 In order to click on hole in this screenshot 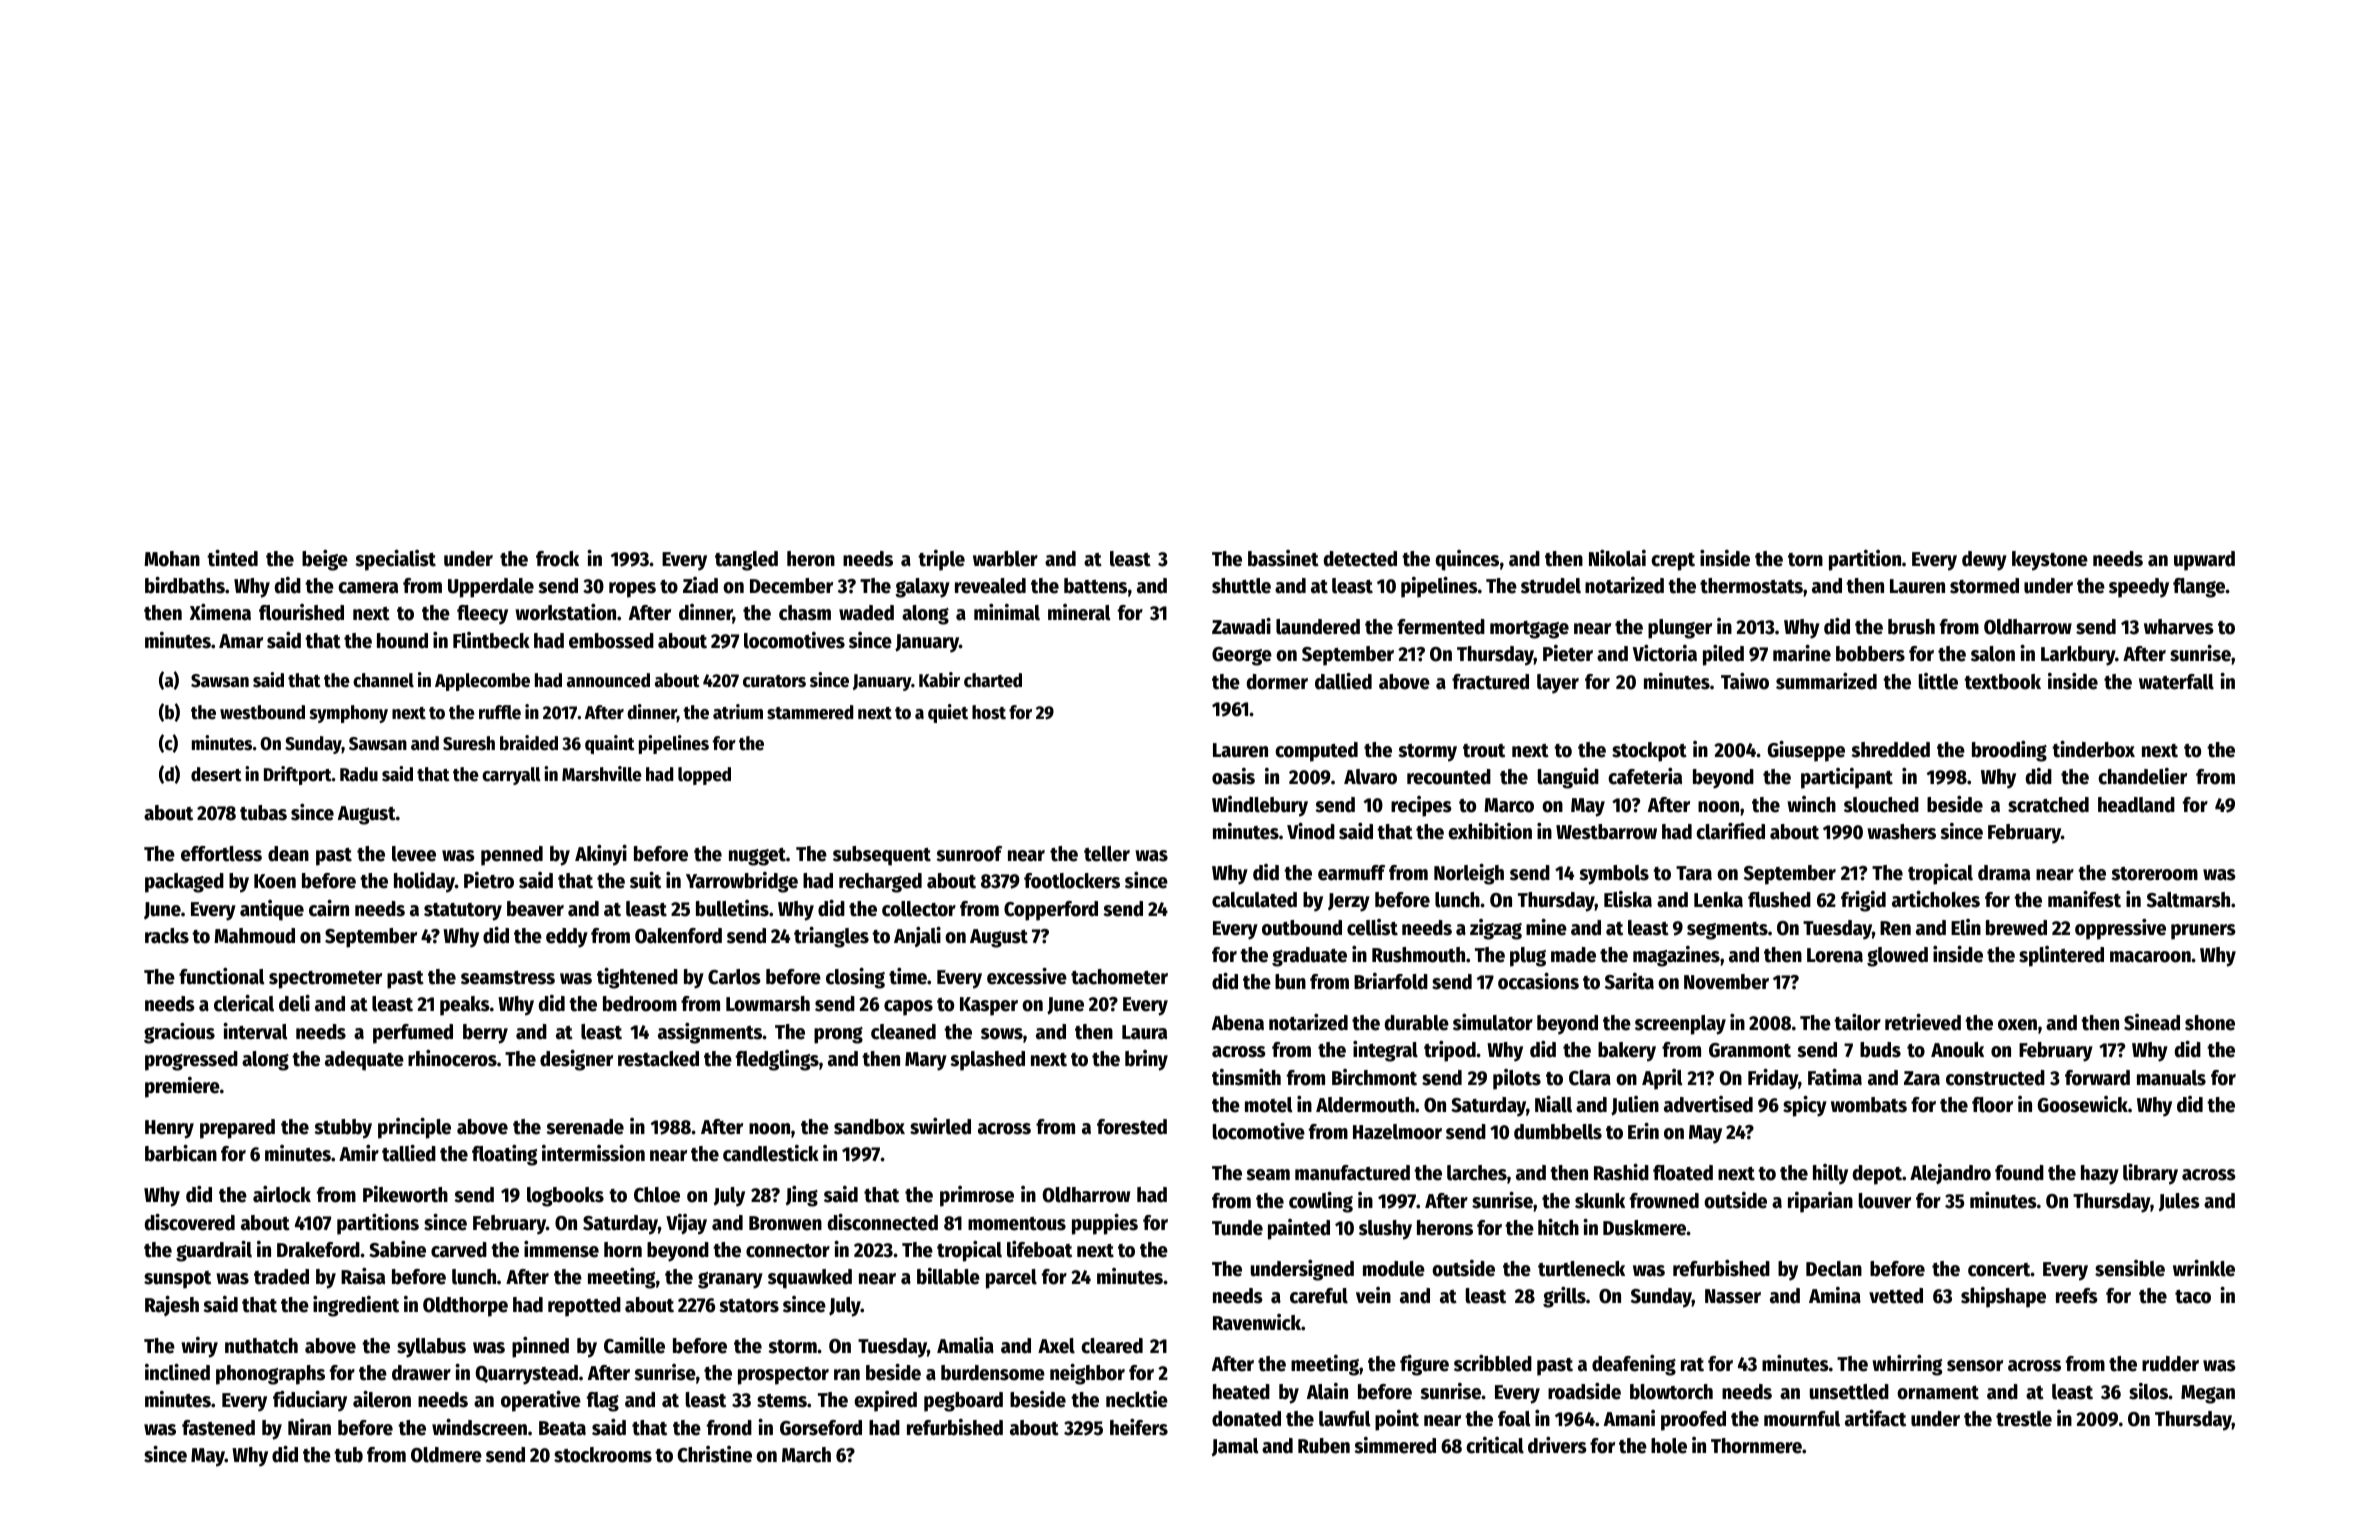, I will do `click(1669, 1446)`.
